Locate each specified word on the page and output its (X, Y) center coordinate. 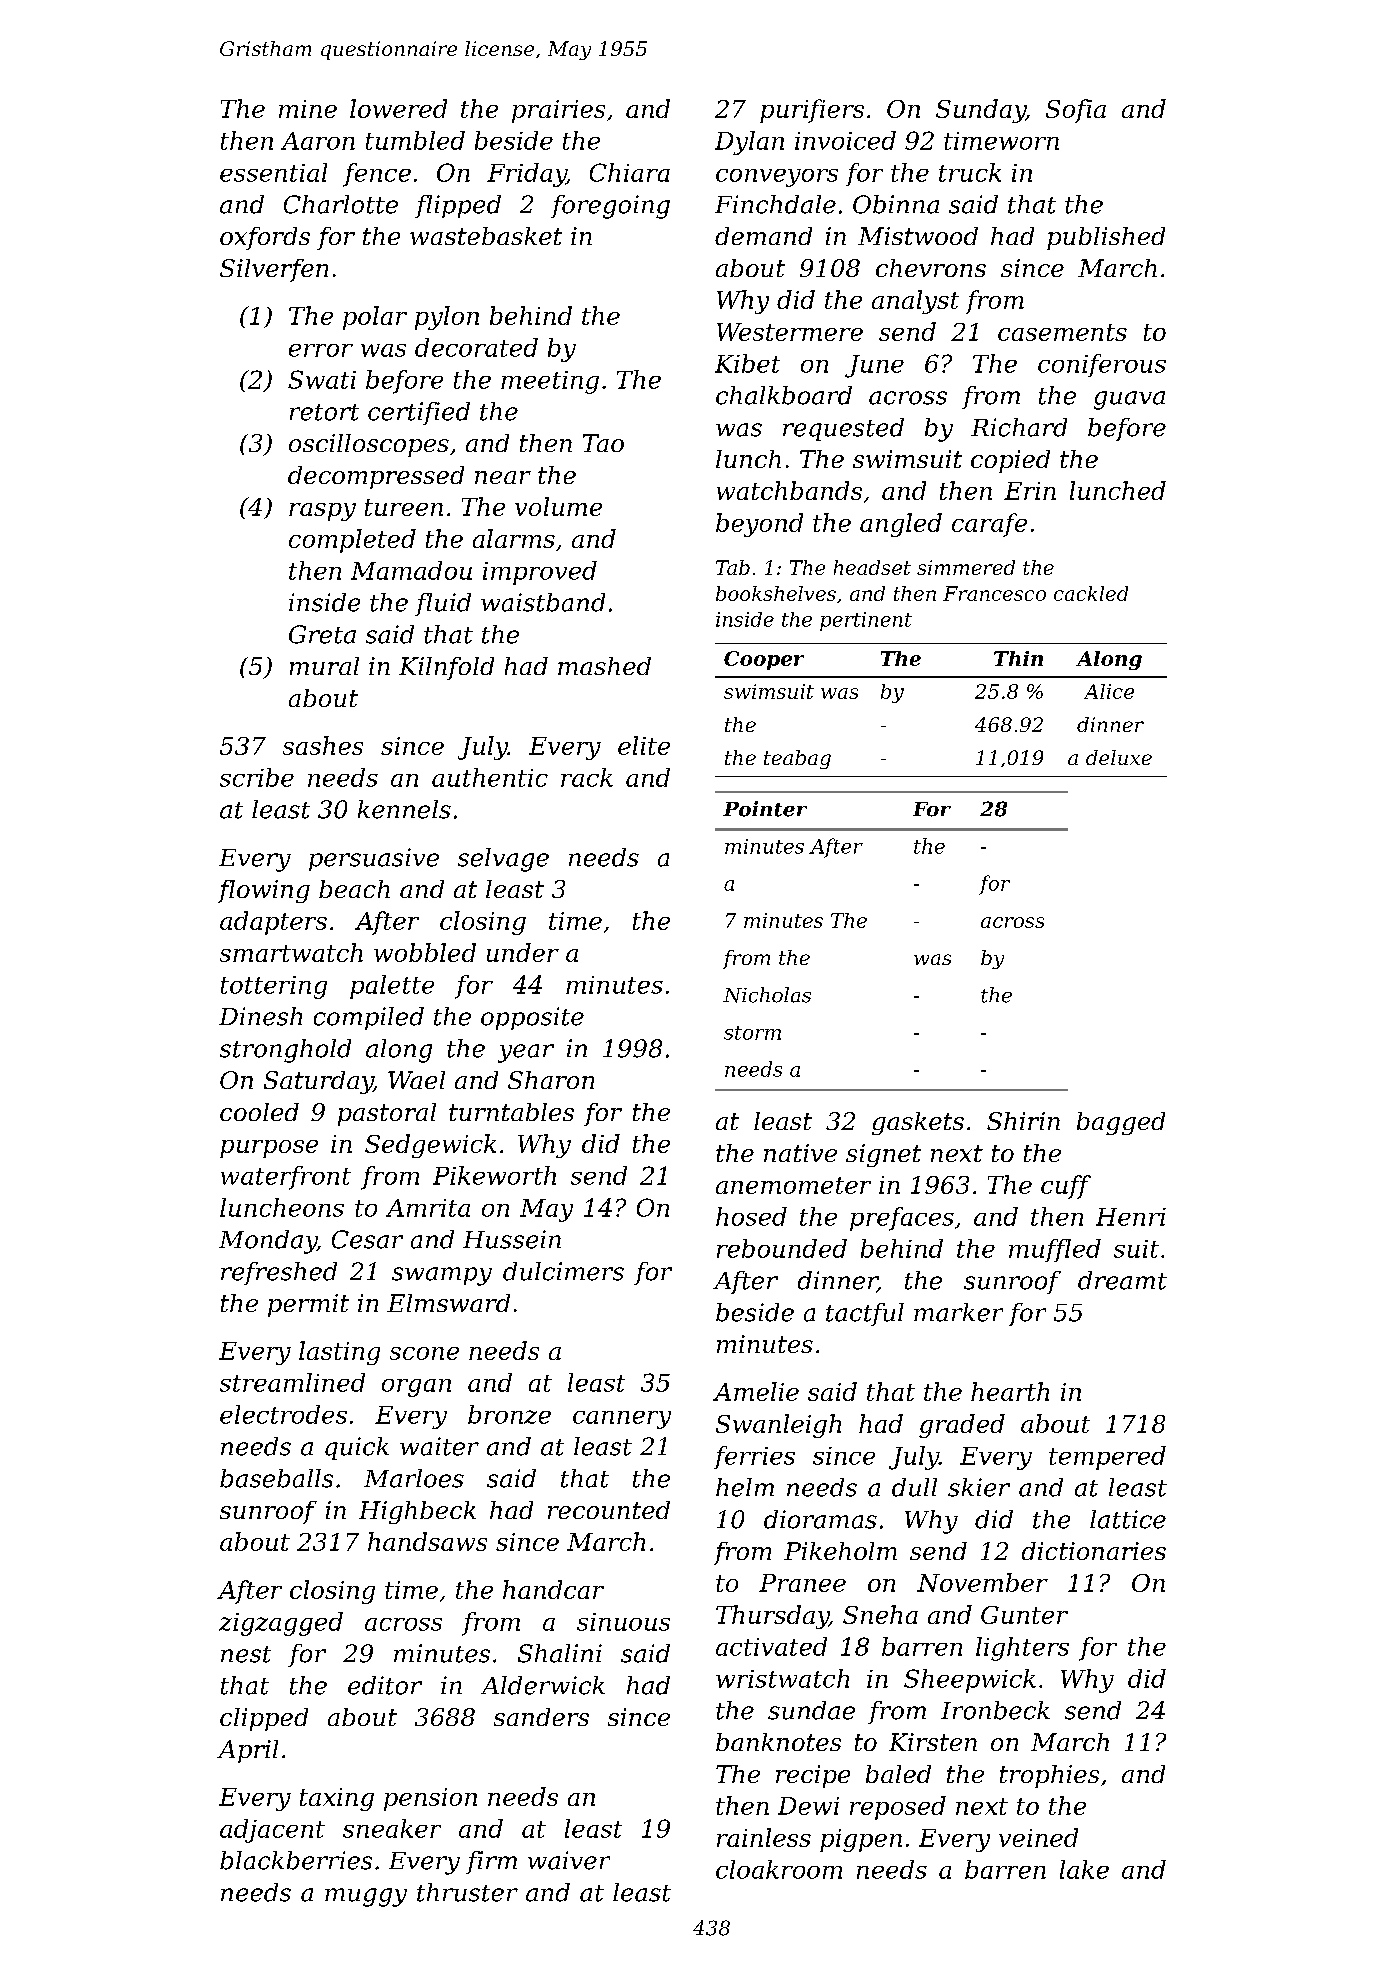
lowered (398, 108)
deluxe (1119, 757)
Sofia (1076, 111)
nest (246, 1654)
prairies (558, 111)
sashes (323, 745)
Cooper (764, 660)
